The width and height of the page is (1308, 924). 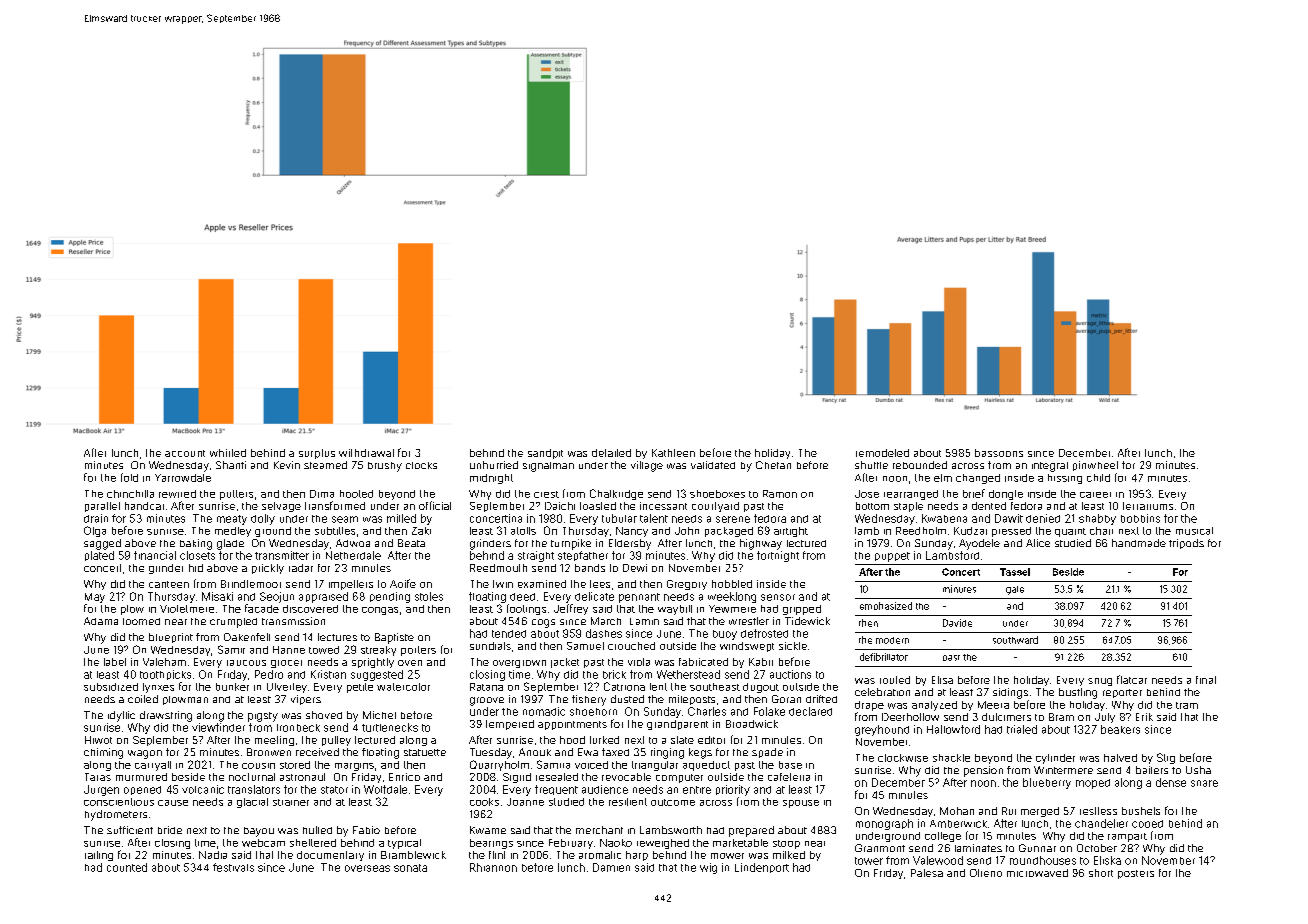 What do you see at coordinates (173, 803) in the page?
I see `cause` at bounding box center [173, 803].
